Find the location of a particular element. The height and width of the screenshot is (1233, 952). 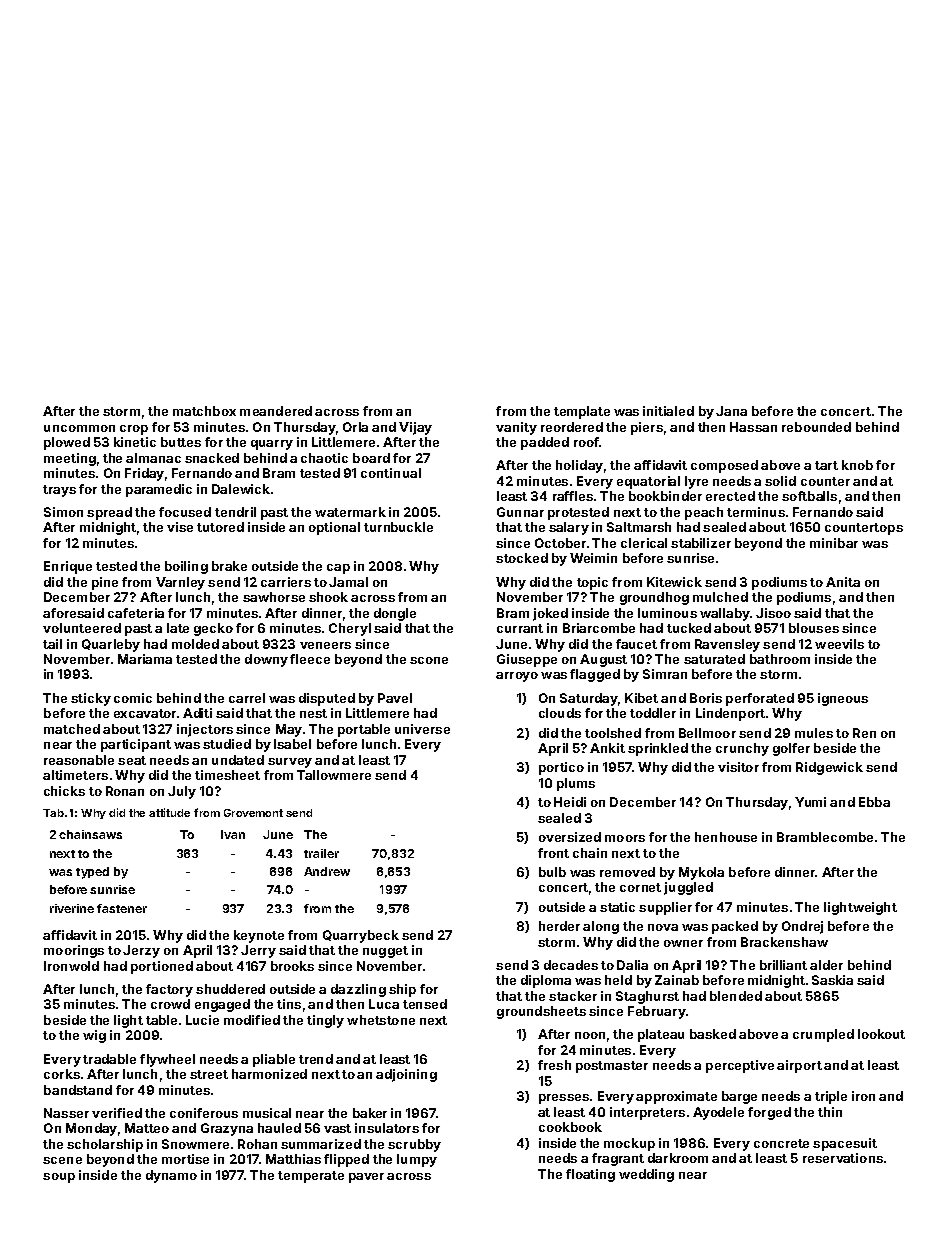

kinetic is located at coordinates (135, 442).
